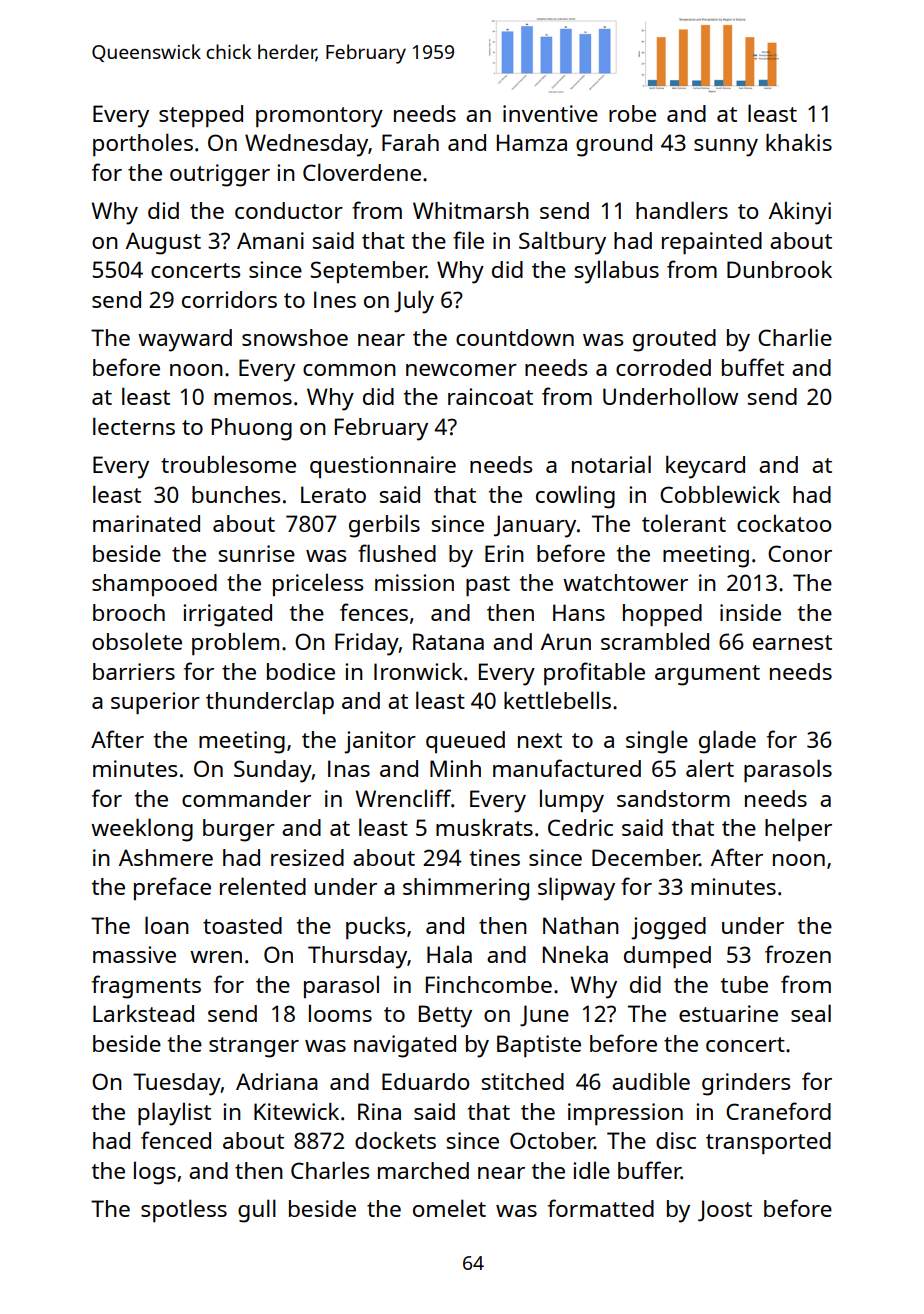 The image size is (924, 1314). What do you see at coordinates (468, 240) in the page?
I see `file` at bounding box center [468, 240].
